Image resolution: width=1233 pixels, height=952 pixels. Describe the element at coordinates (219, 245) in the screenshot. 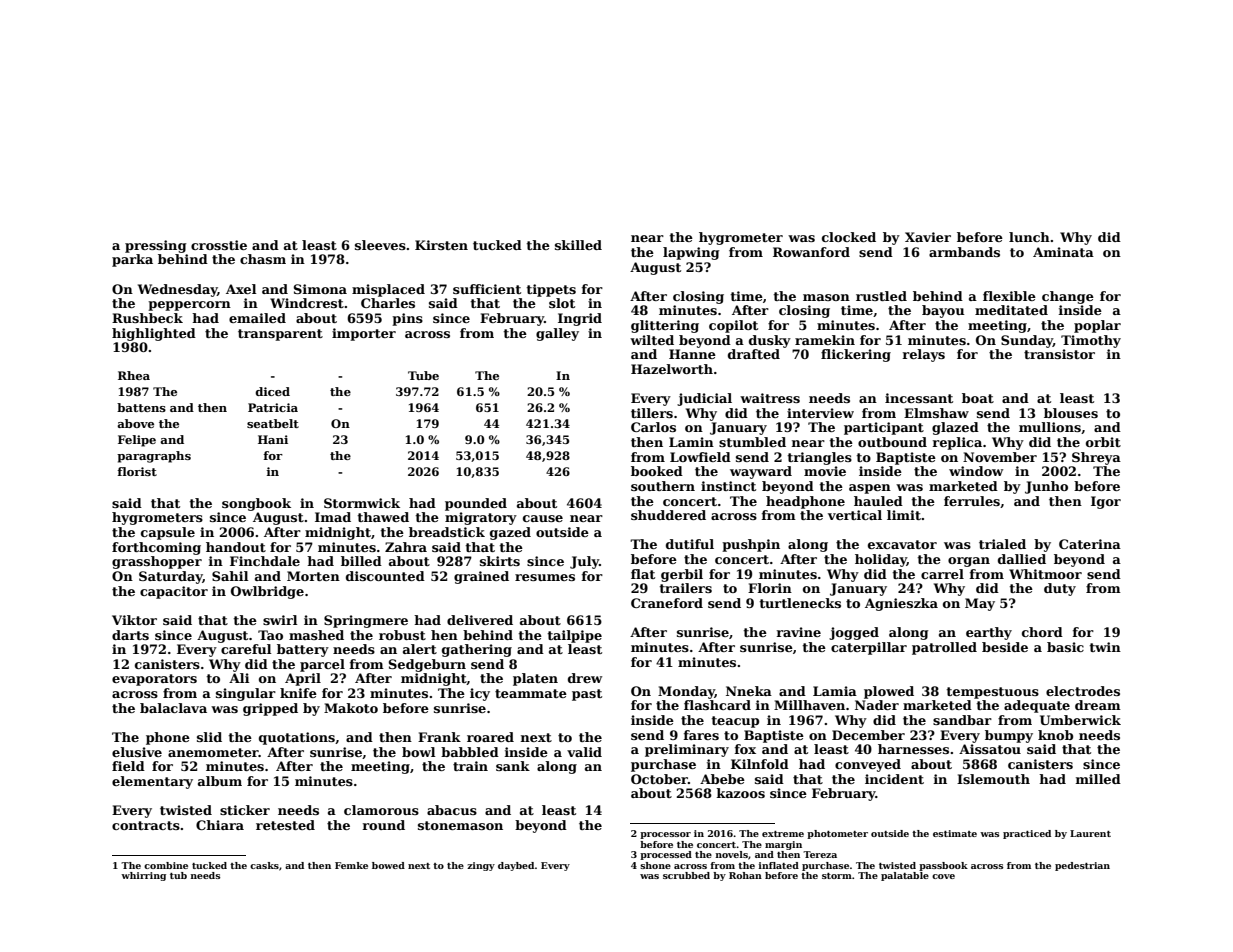

I see `crosstie` at that location.
